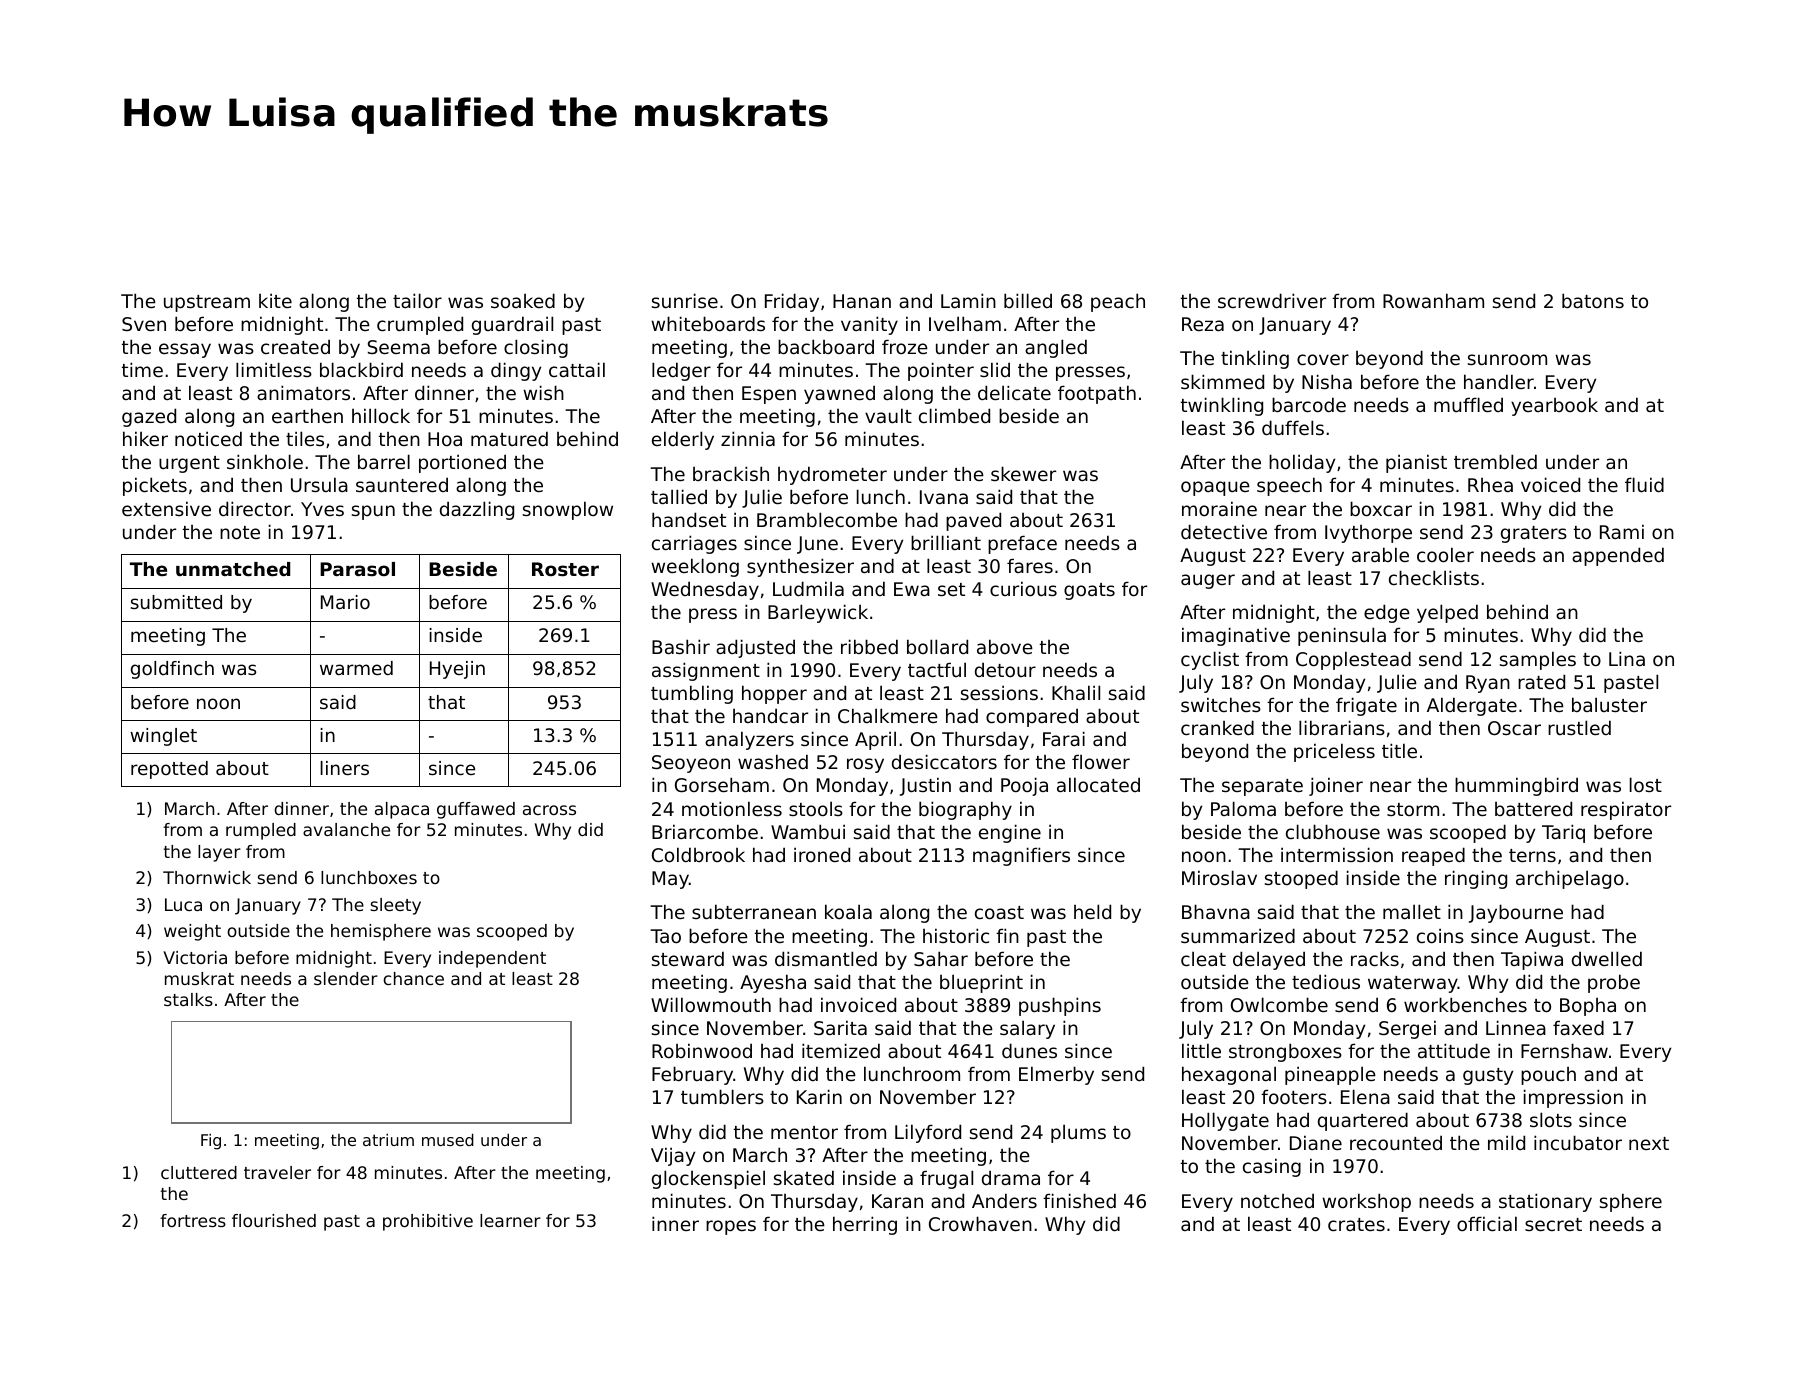 This document has width=1801, height=1392. What do you see at coordinates (1593, 300) in the document?
I see `batons` at bounding box center [1593, 300].
